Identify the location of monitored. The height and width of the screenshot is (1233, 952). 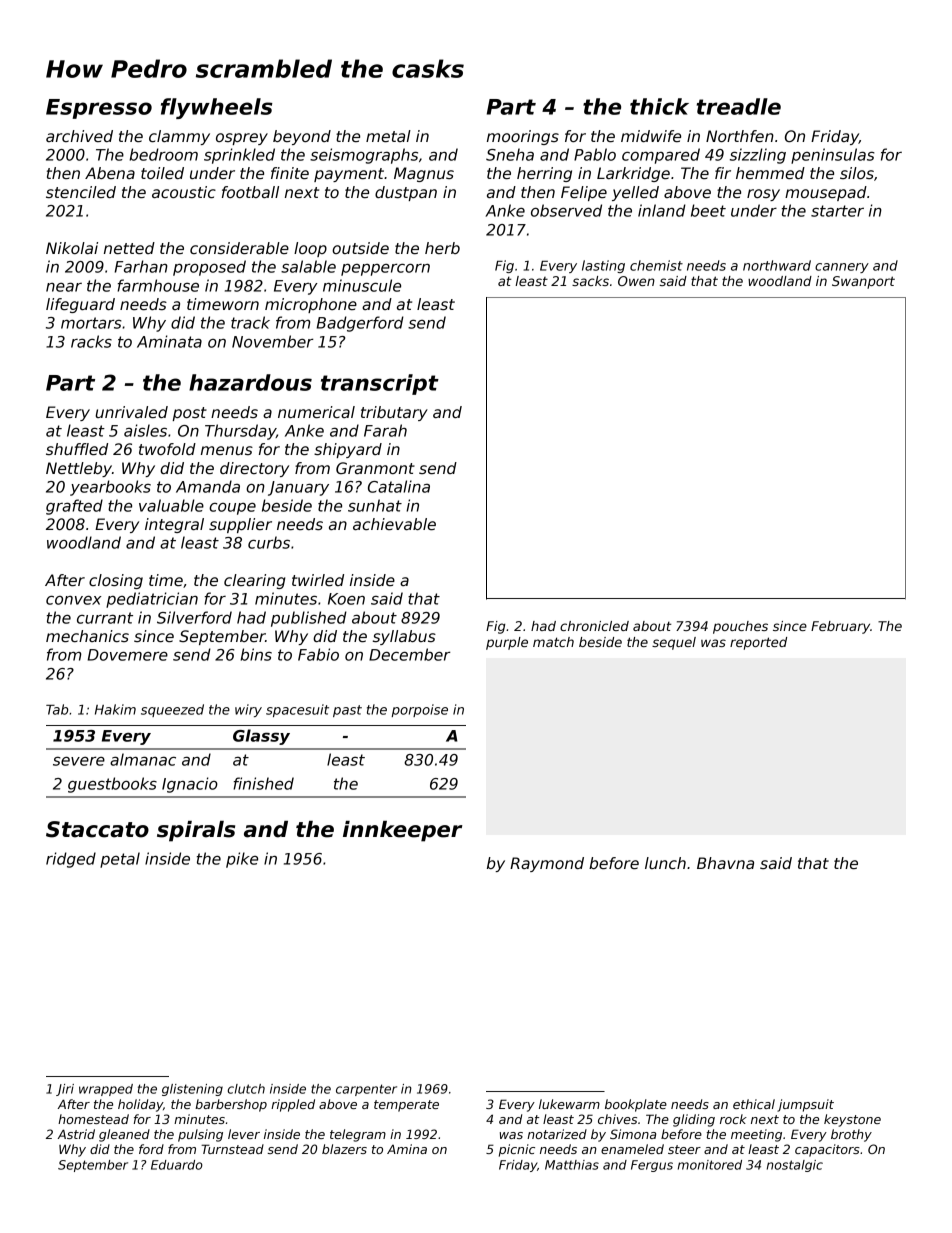
(710, 1165).
